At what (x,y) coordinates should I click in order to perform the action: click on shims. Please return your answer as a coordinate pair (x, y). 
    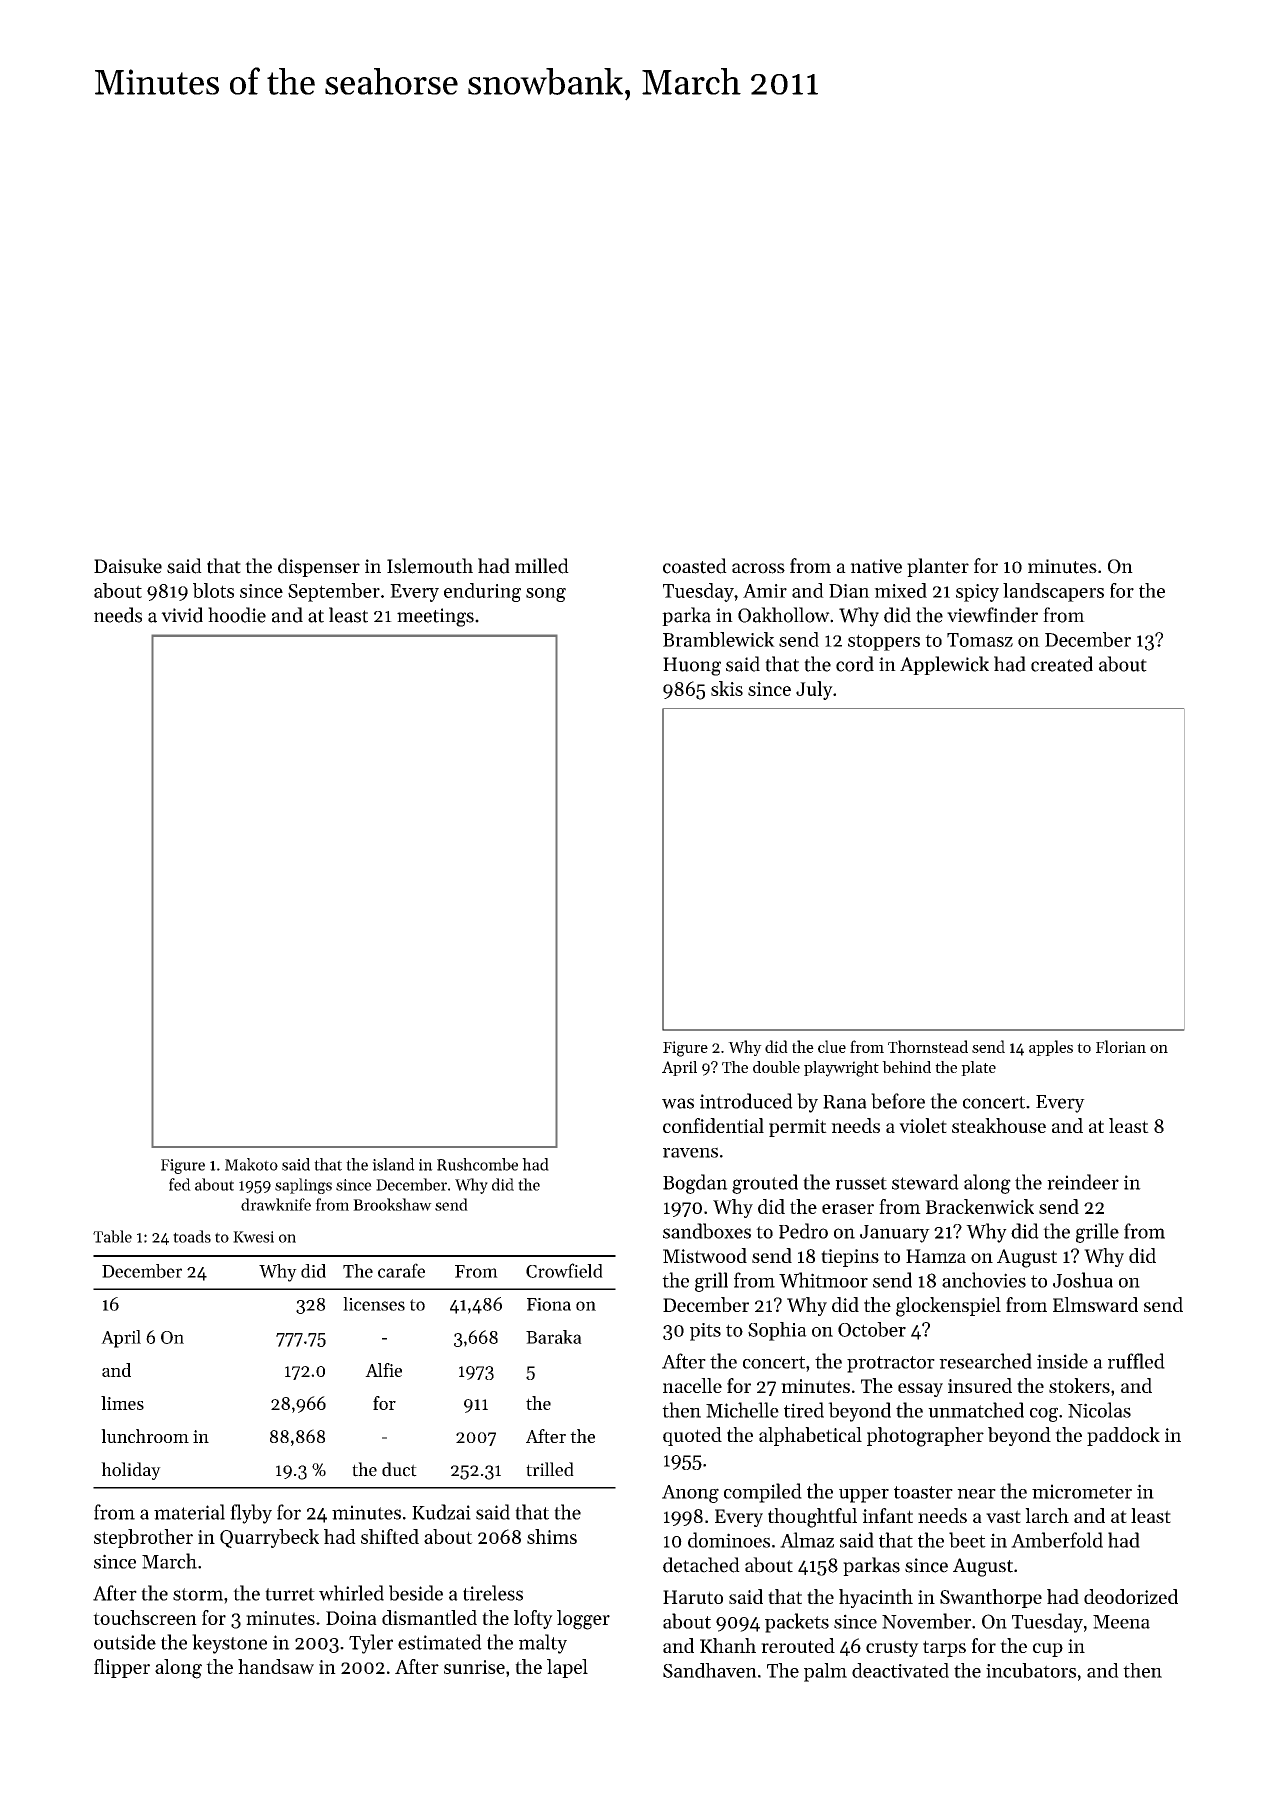
    Looking at the image, I should click on (552, 1536).
